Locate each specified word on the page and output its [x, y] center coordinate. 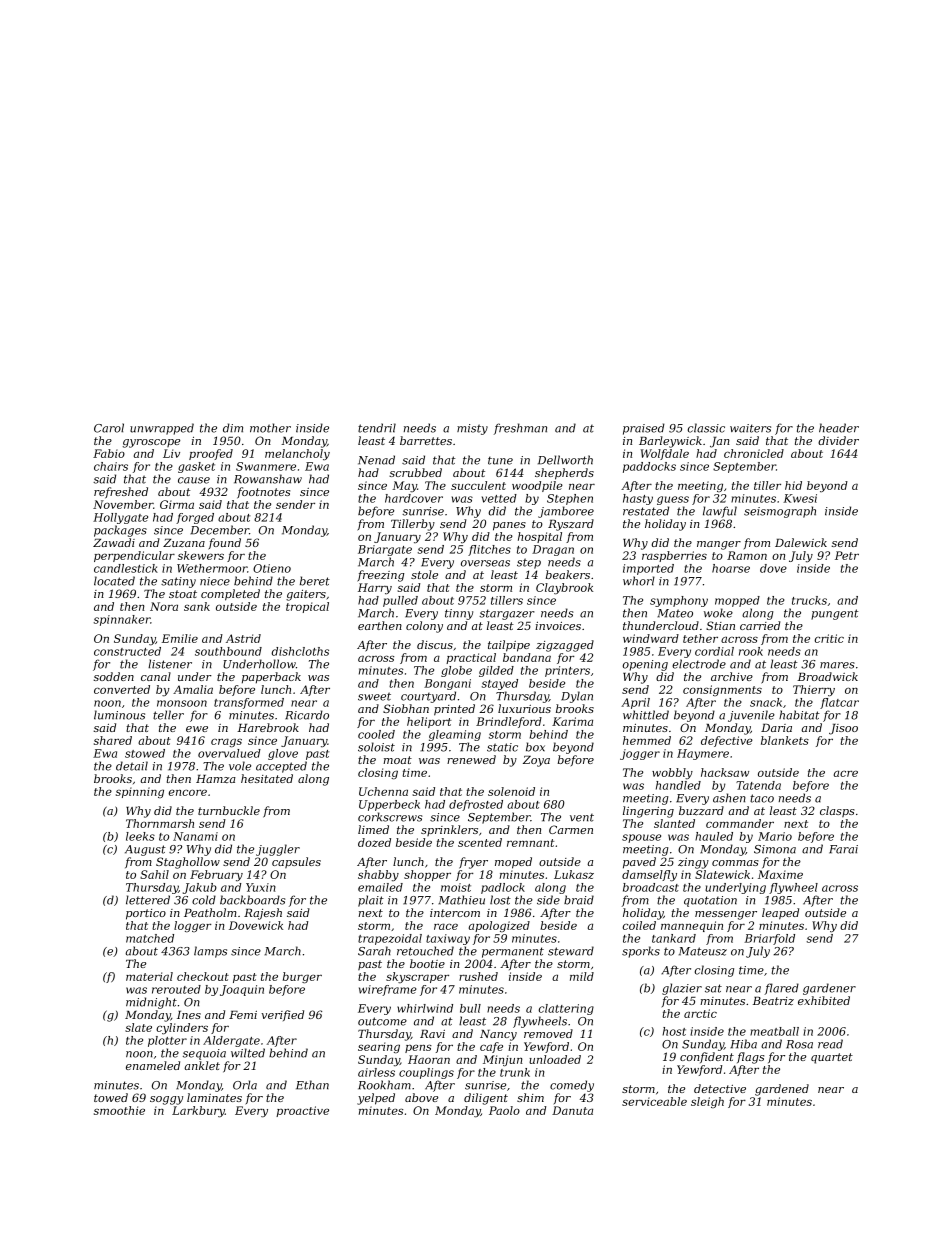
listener [170, 664]
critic [829, 638]
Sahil [154, 874]
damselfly [649, 875]
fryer [473, 863]
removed [548, 1033]
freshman [520, 429]
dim [233, 428]
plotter [167, 1041]
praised [644, 429]
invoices [558, 626]
